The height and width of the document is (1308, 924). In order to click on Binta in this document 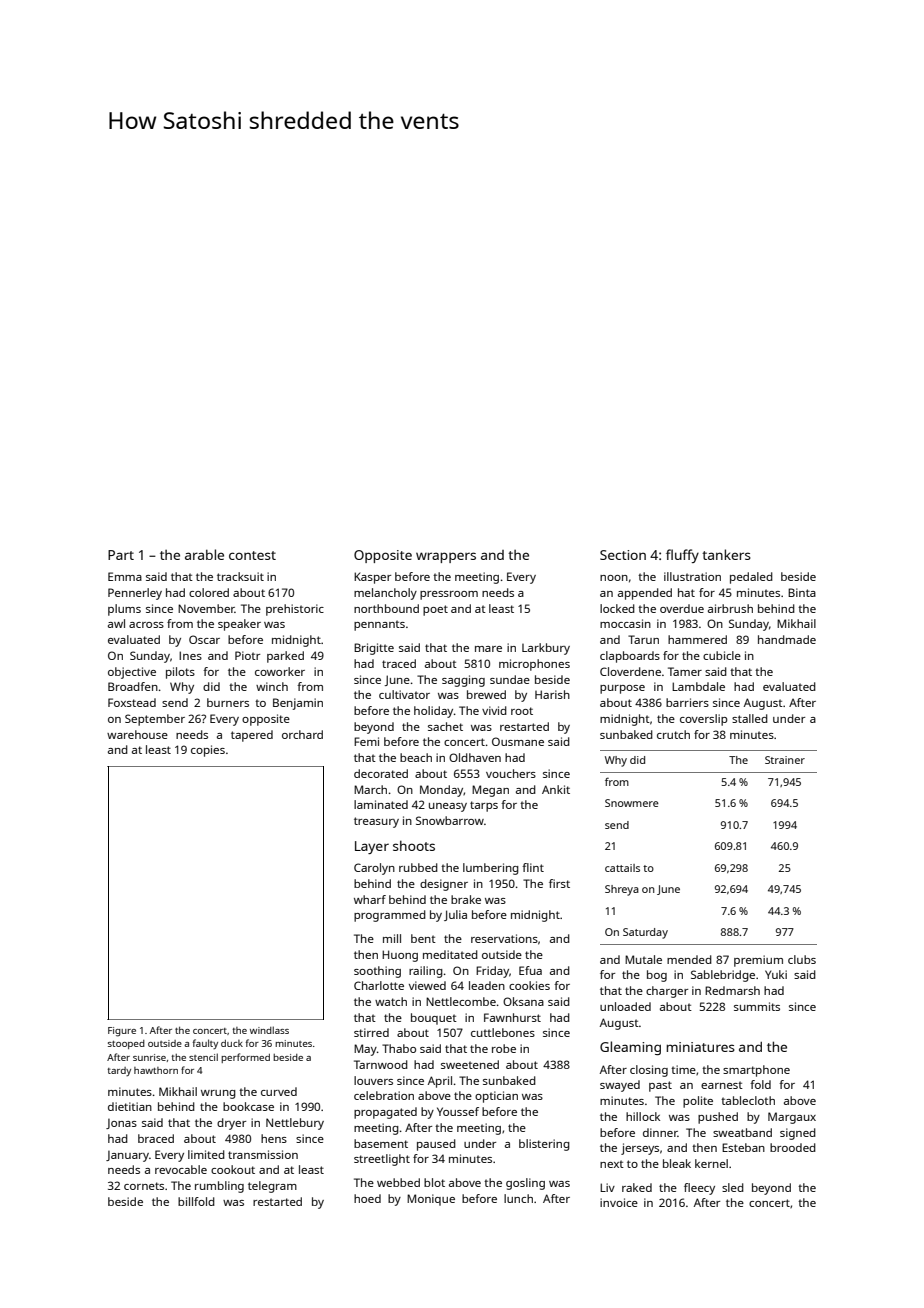, I will do `click(802, 592)`.
